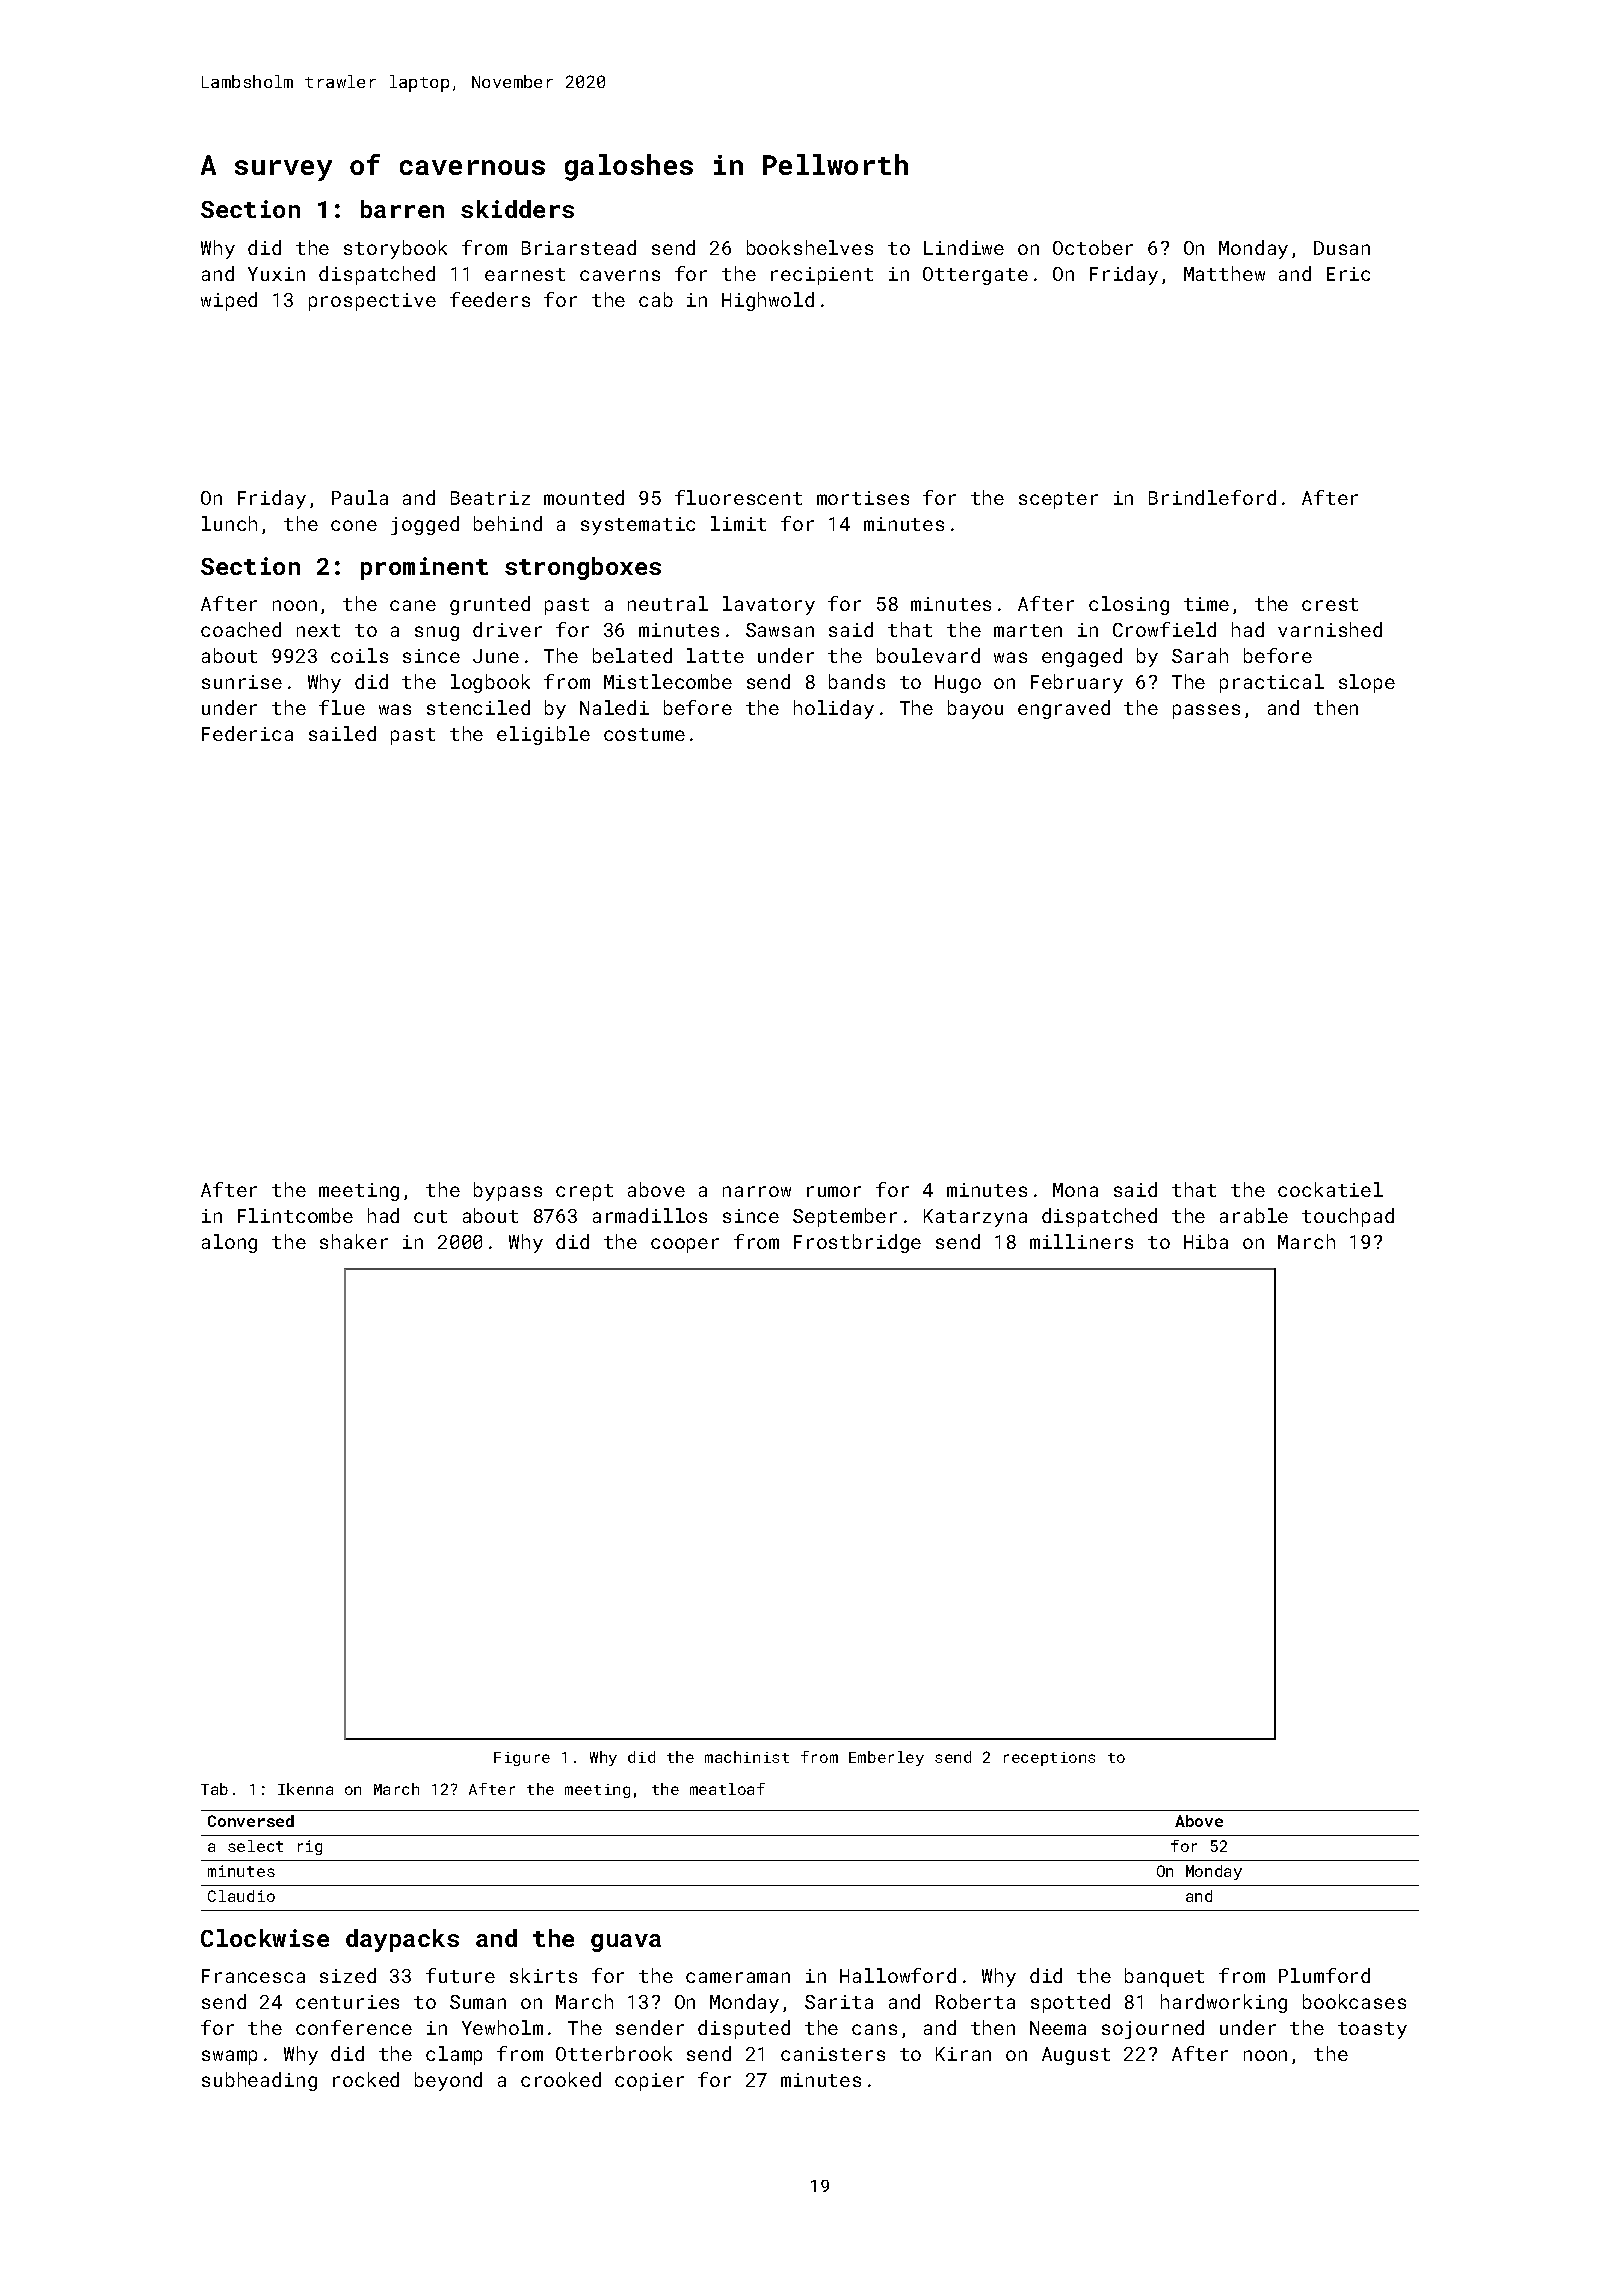 The height and width of the screenshot is (2292, 1620). Describe the element at coordinates (1224, 273) in the screenshot. I see `Matthew` at that location.
